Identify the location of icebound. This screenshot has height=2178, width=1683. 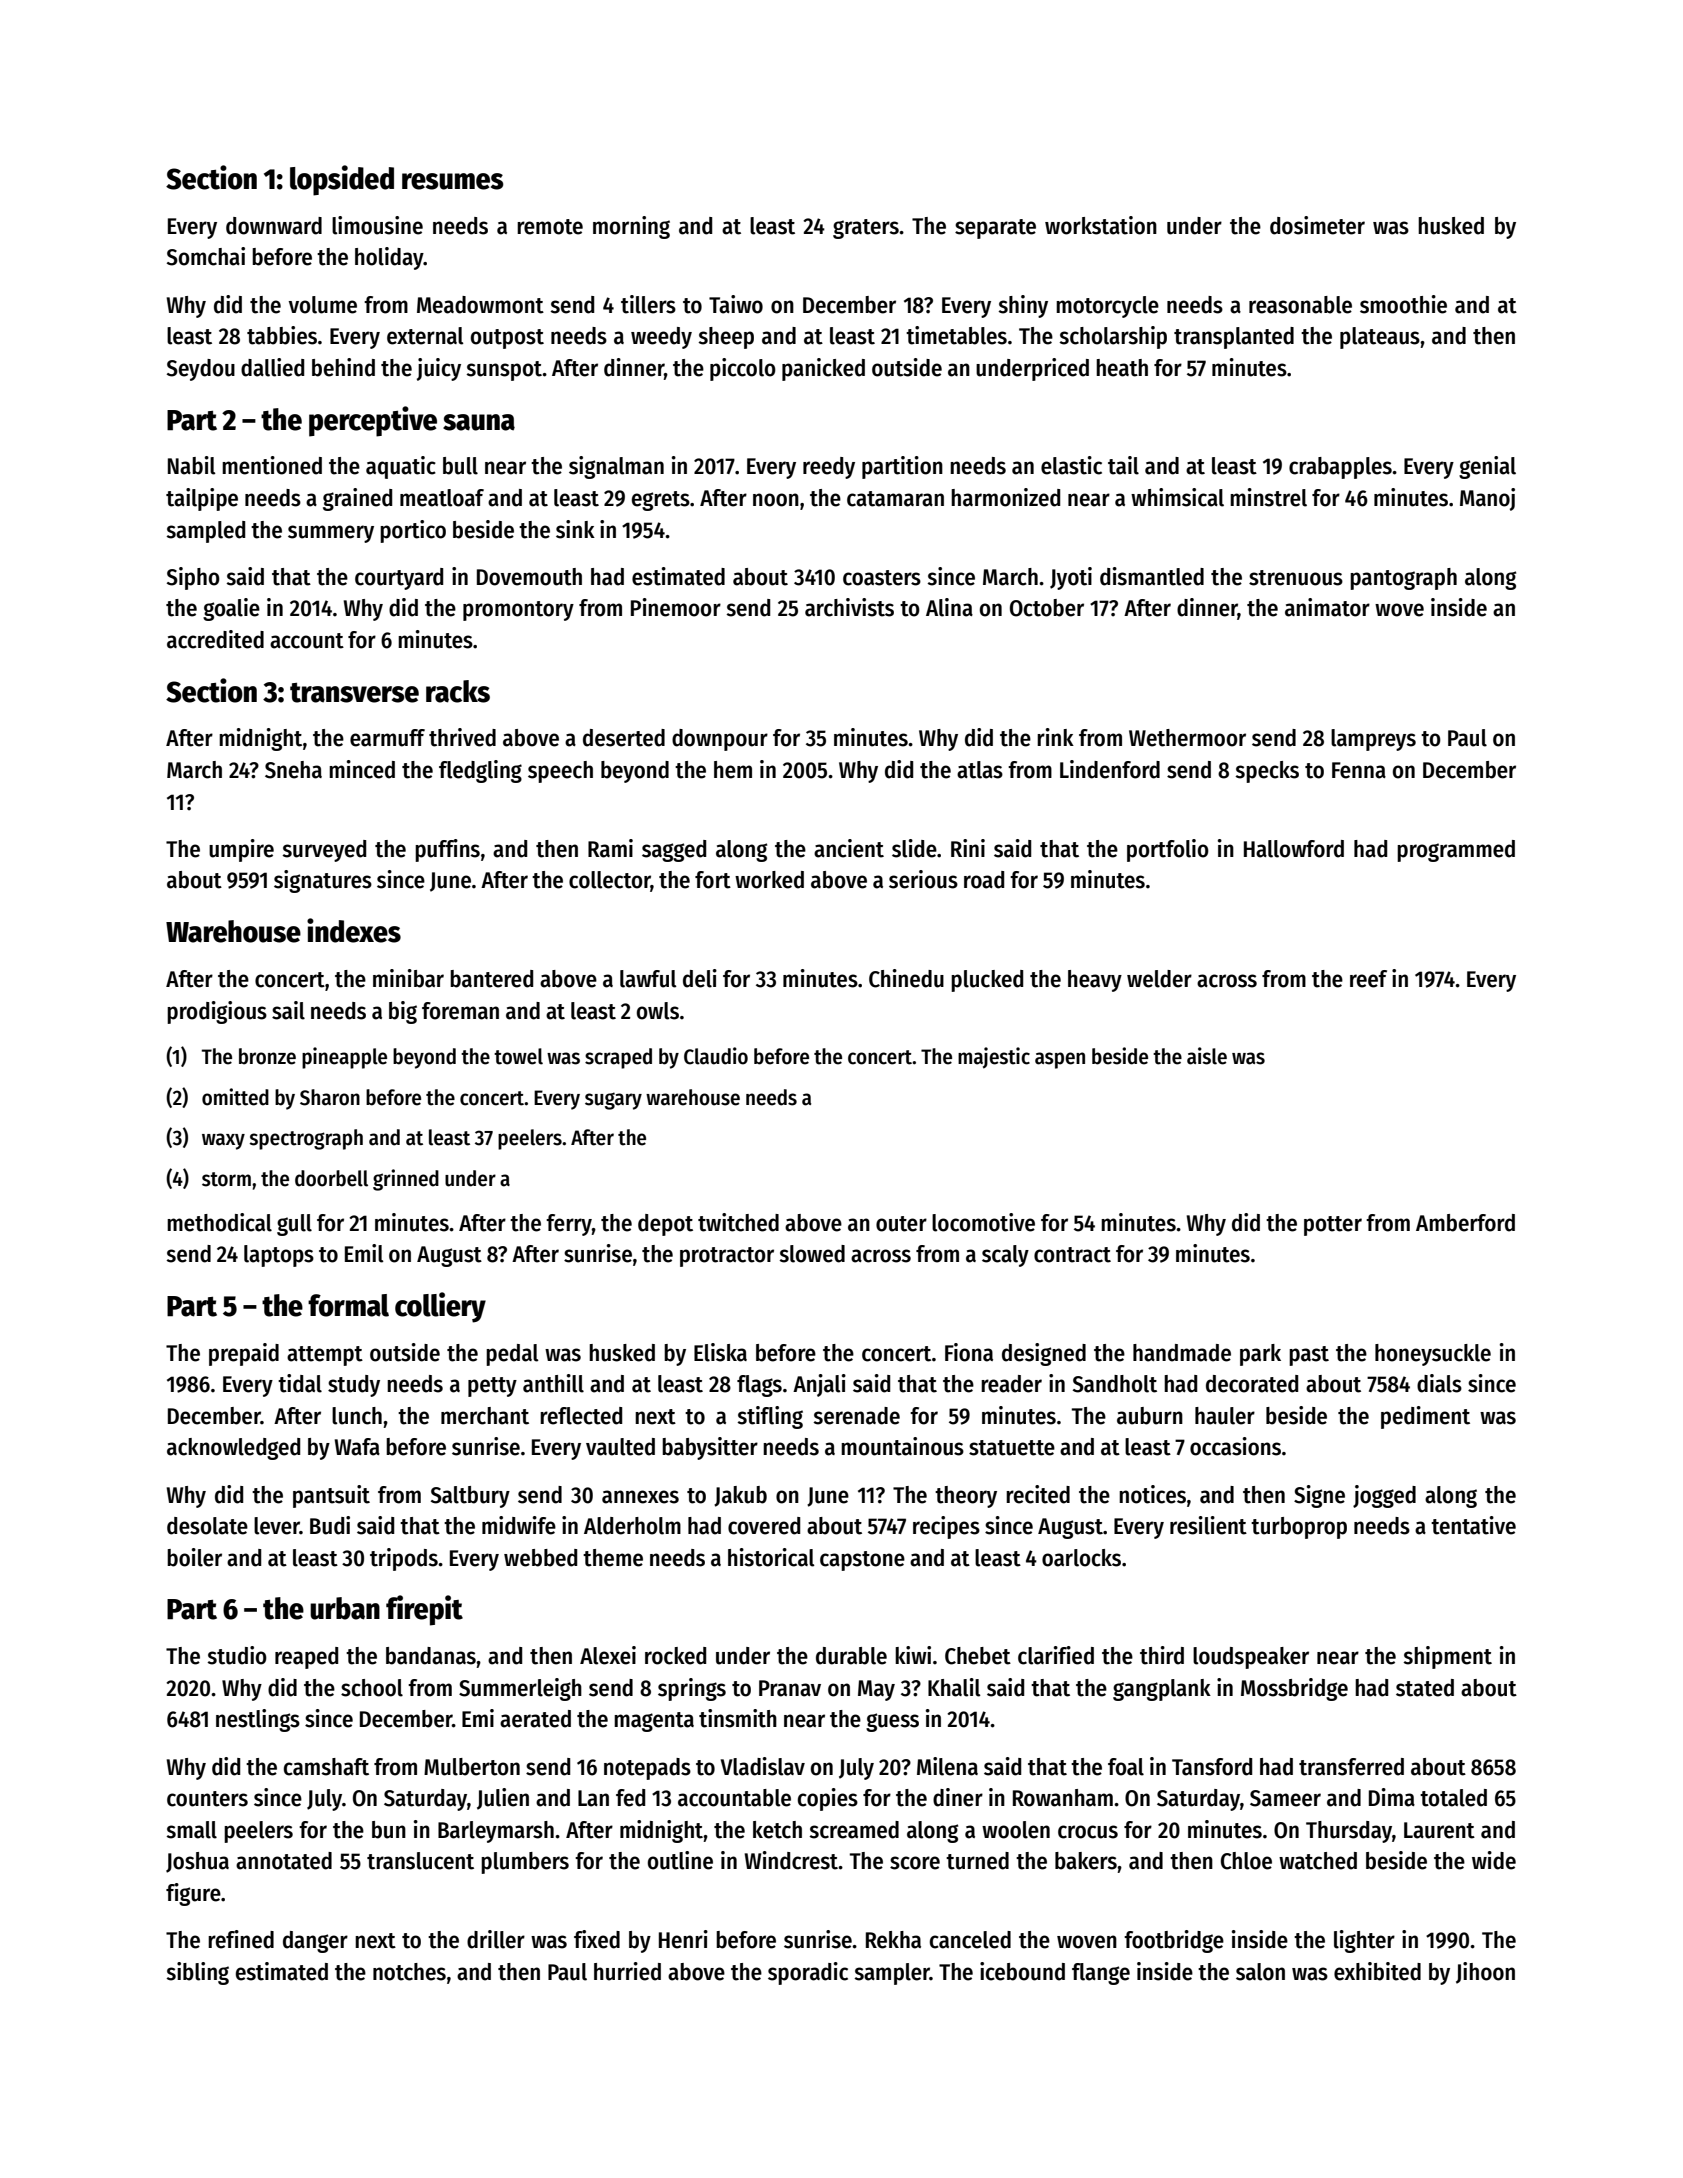
(1022, 1971).
